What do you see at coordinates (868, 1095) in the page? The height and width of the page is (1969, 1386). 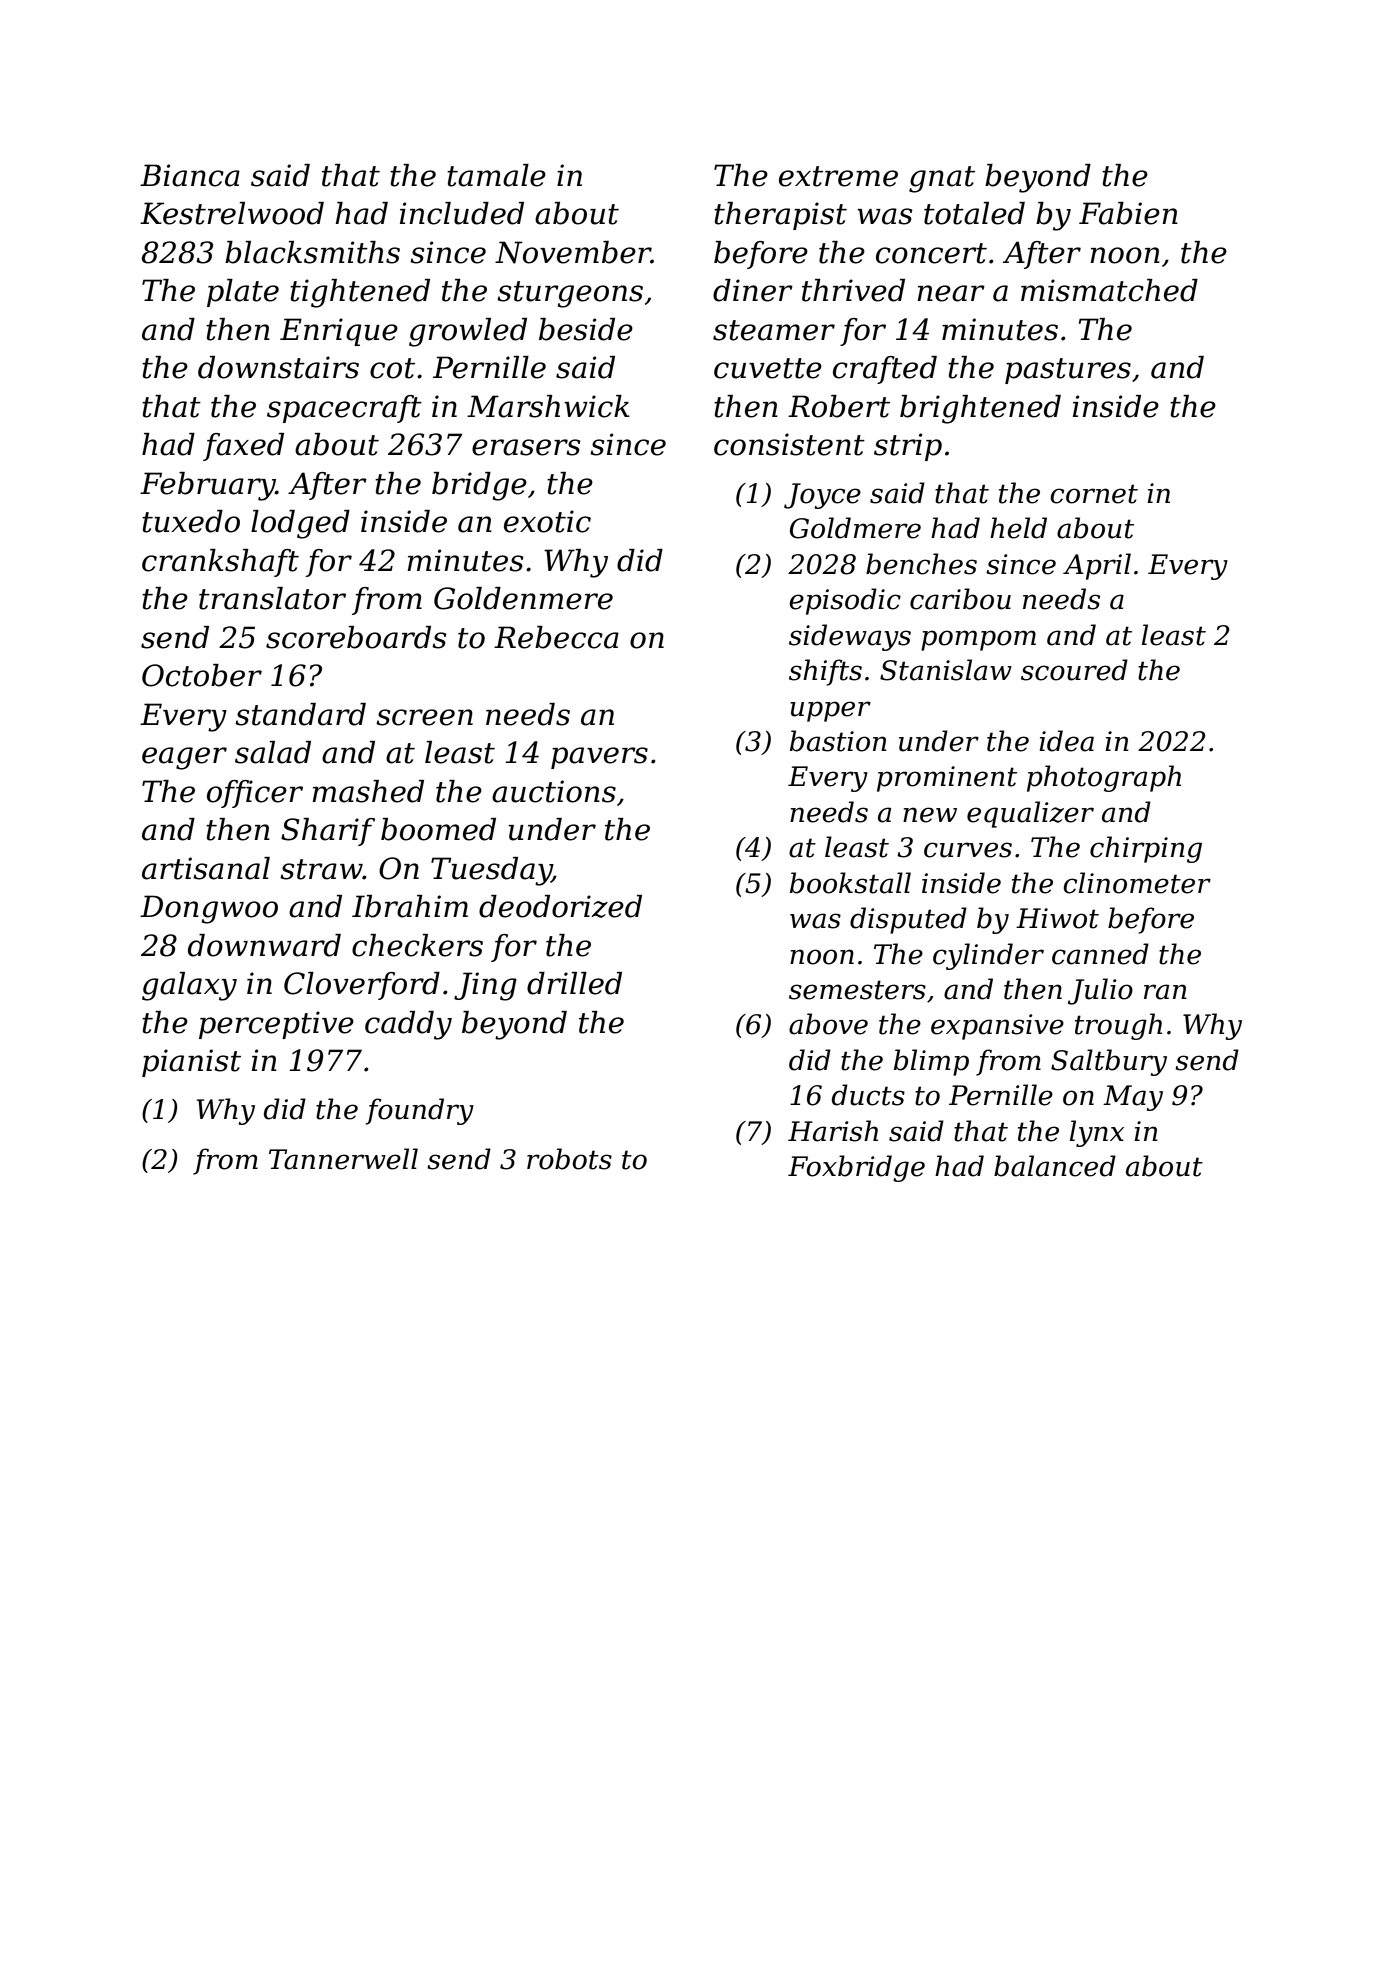 I see `ducts` at bounding box center [868, 1095].
